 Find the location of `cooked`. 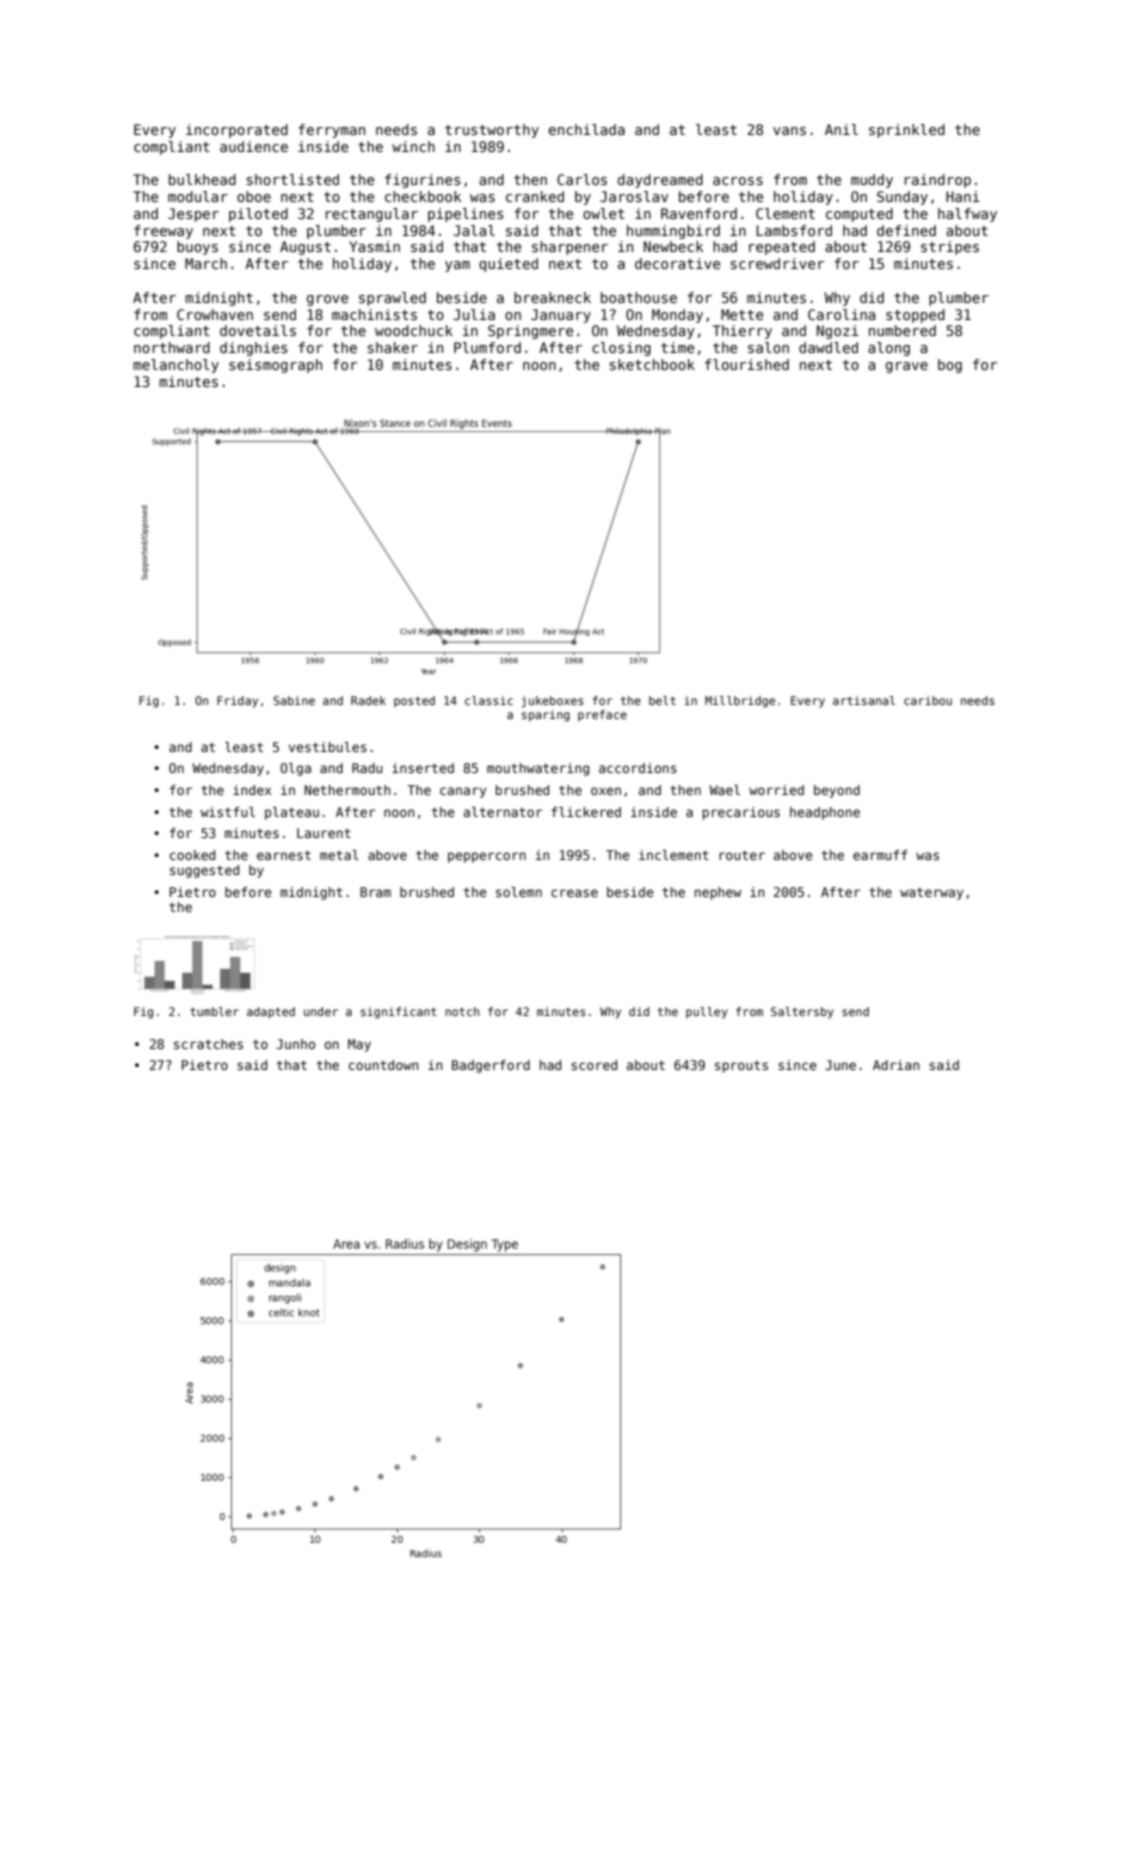

cooked is located at coordinates (192, 855).
